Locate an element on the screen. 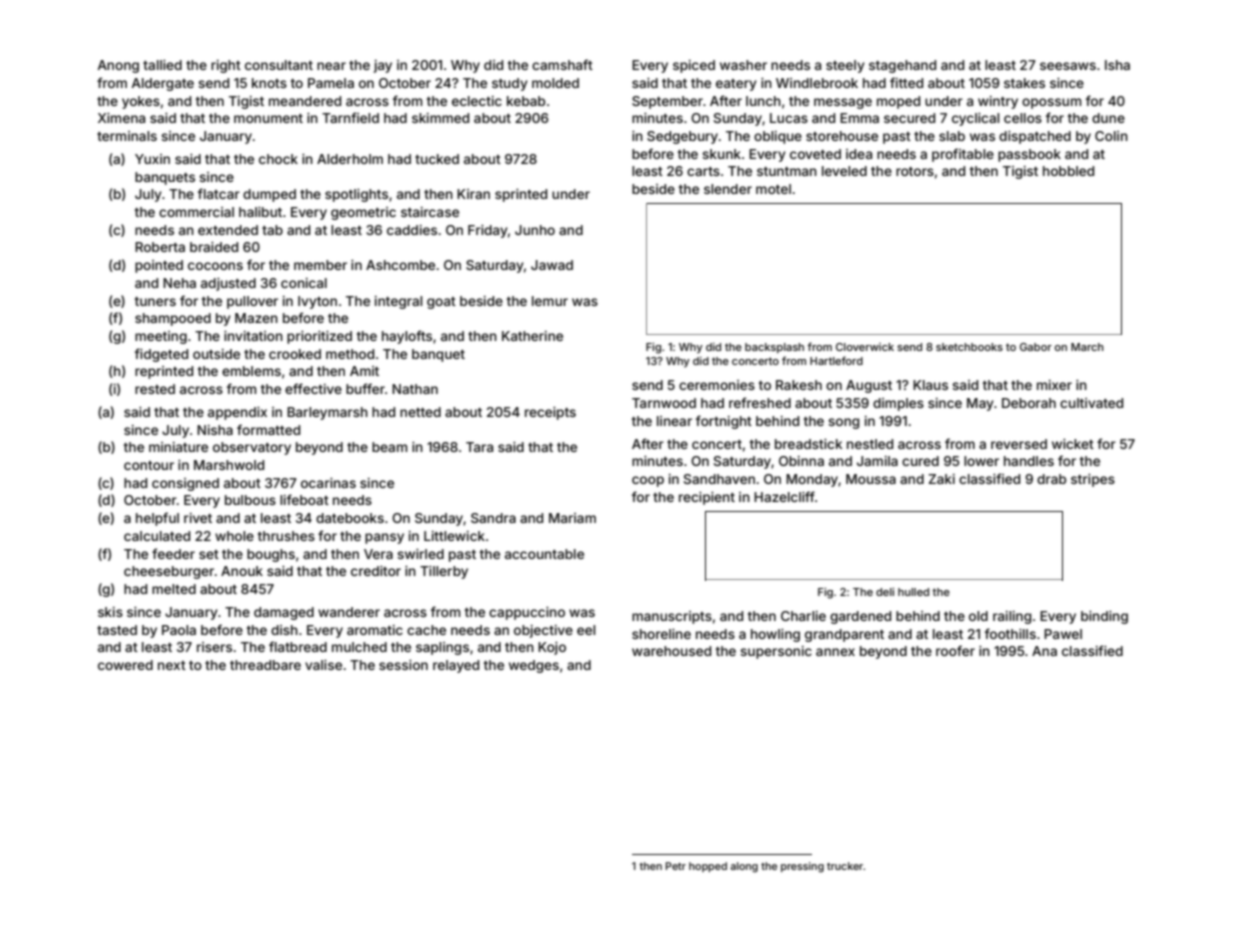 This screenshot has width=1233, height=952. prioritized is located at coordinates (319, 337).
